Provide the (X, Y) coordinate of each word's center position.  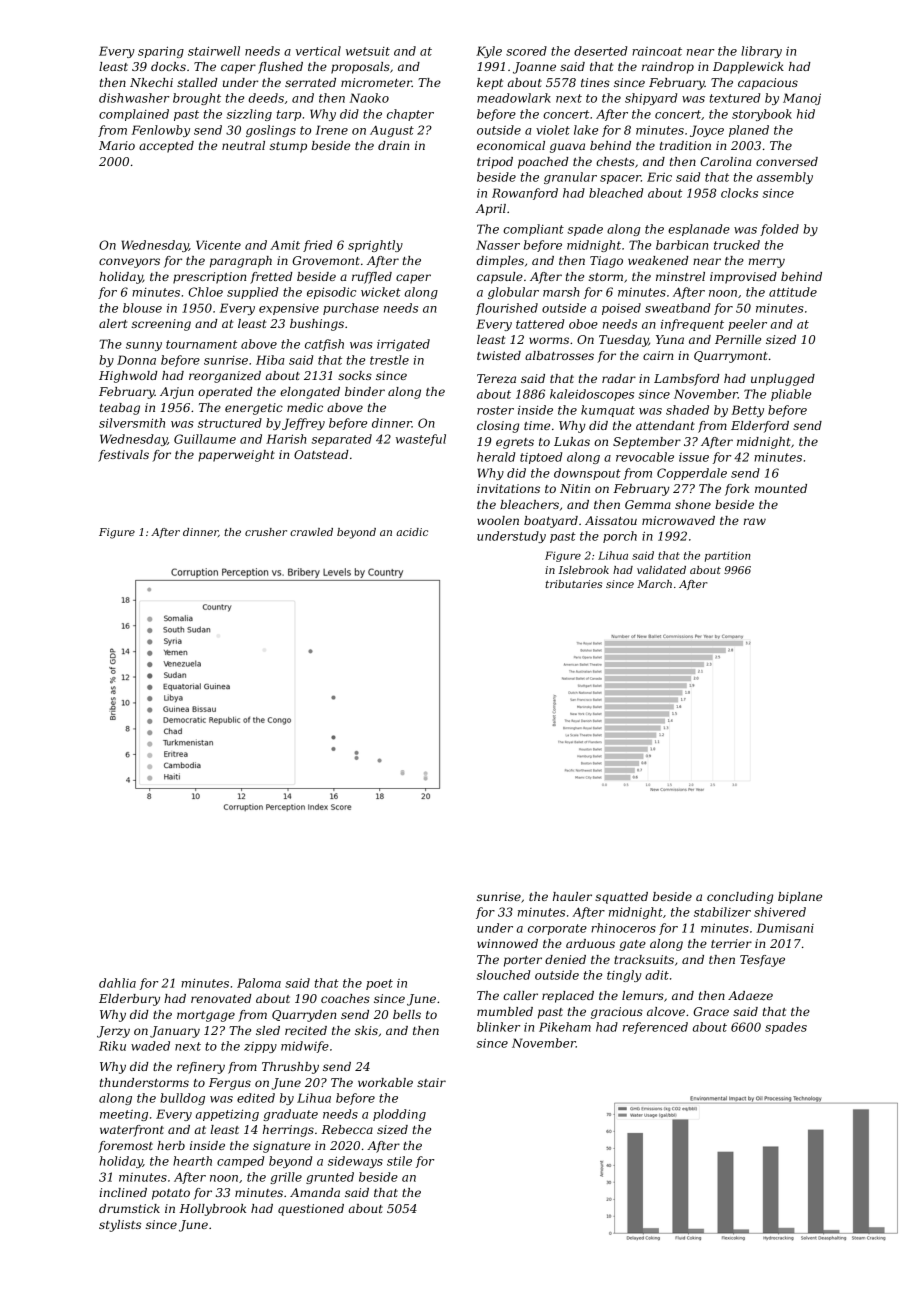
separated (341, 440)
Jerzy (113, 1032)
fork (737, 490)
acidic (412, 532)
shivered (780, 912)
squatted (621, 898)
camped (240, 1162)
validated (661, 570)
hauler (572, 896)
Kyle (489, 52)
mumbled (505, 1011)
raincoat (657, 51)
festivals (123, 456)
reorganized (225, 377)
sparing (161, 52)
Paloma (259, 983)
